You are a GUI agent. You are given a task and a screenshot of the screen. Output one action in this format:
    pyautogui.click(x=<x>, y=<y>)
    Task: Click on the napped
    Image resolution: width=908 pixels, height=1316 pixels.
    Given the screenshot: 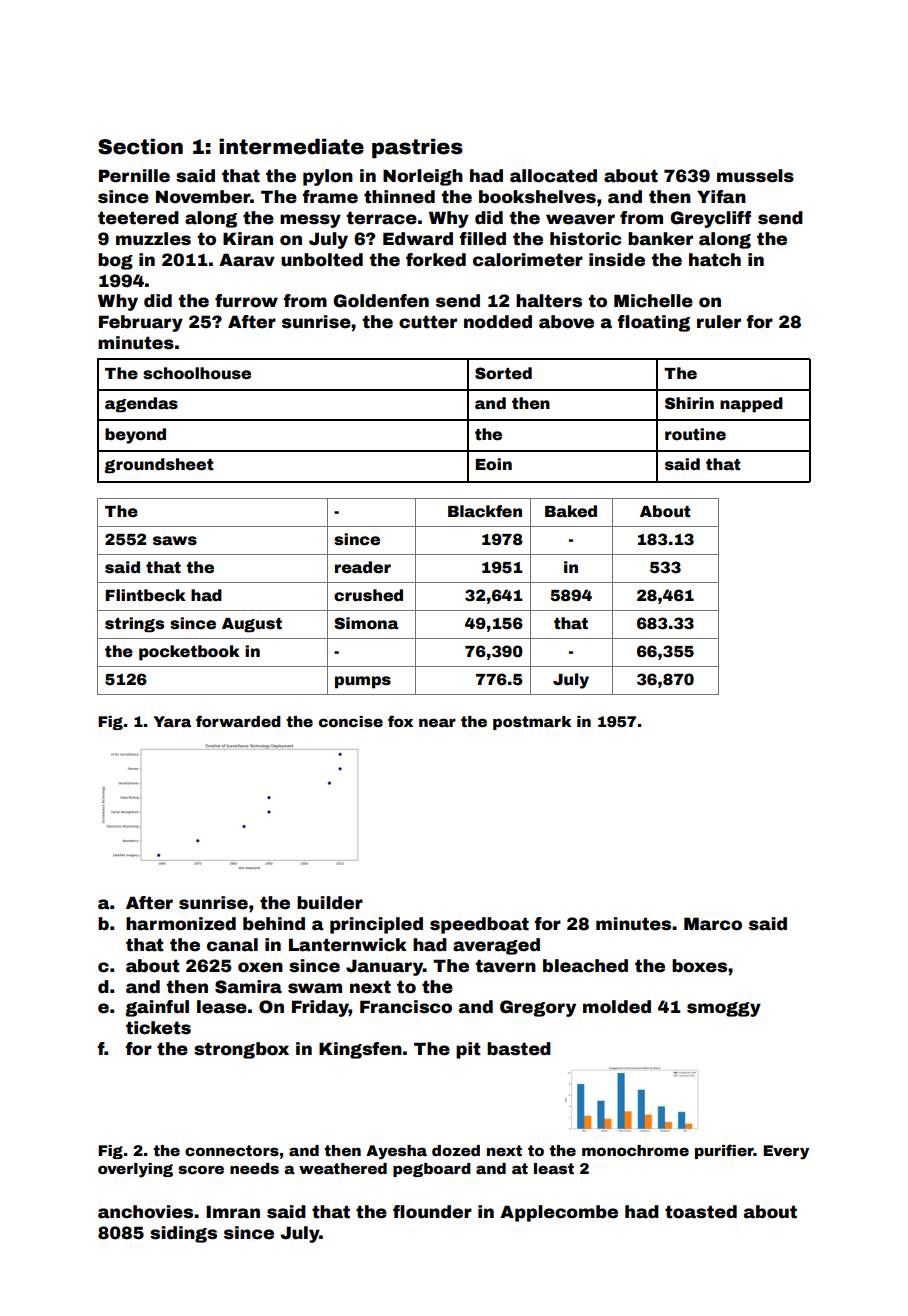 What is the action you would take?
    pyautogui.click(x=751, y=405)
